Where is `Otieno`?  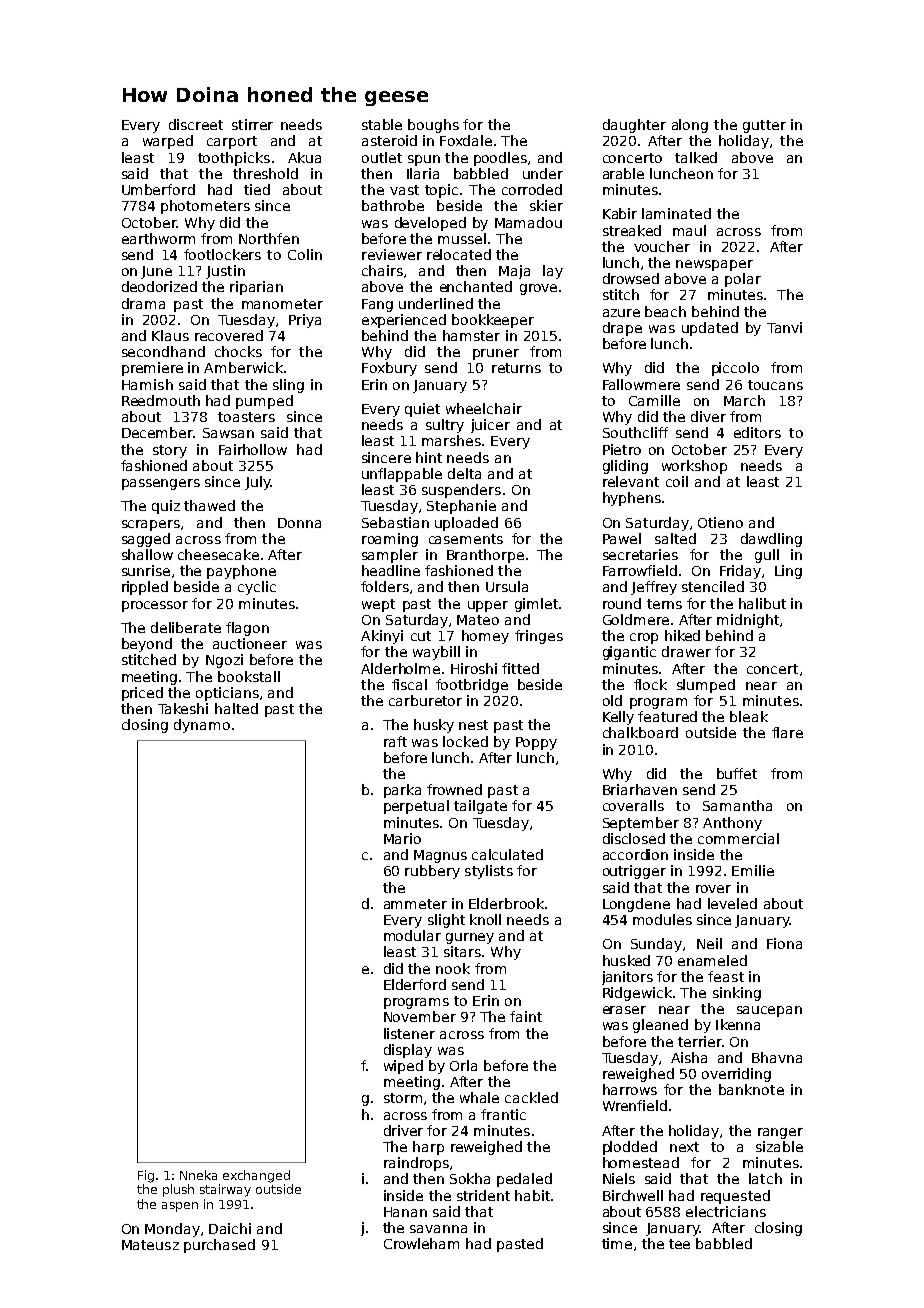 Otieno is located at coordinates (720, 522).
